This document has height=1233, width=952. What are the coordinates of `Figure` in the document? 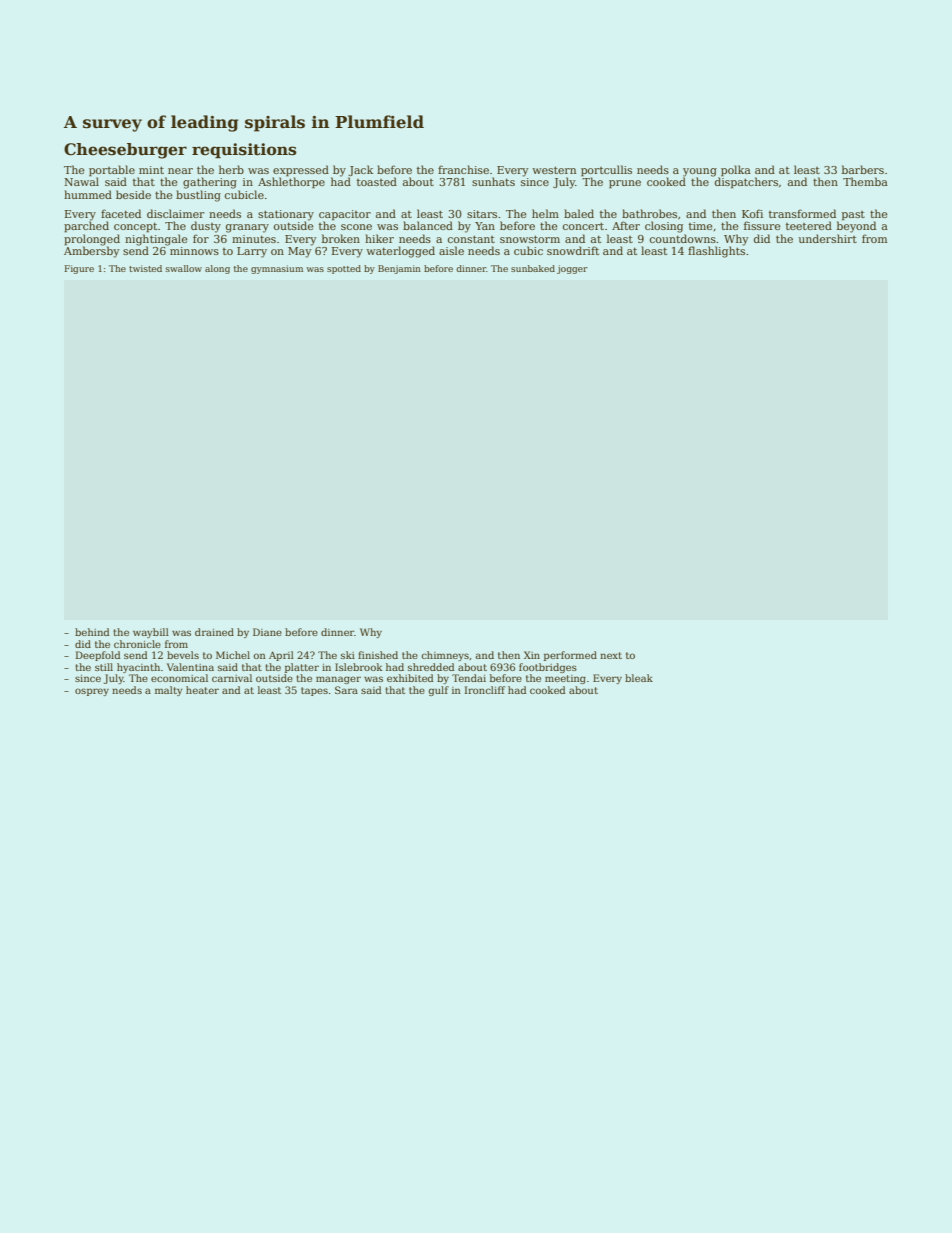 It's located at (79, 269).
